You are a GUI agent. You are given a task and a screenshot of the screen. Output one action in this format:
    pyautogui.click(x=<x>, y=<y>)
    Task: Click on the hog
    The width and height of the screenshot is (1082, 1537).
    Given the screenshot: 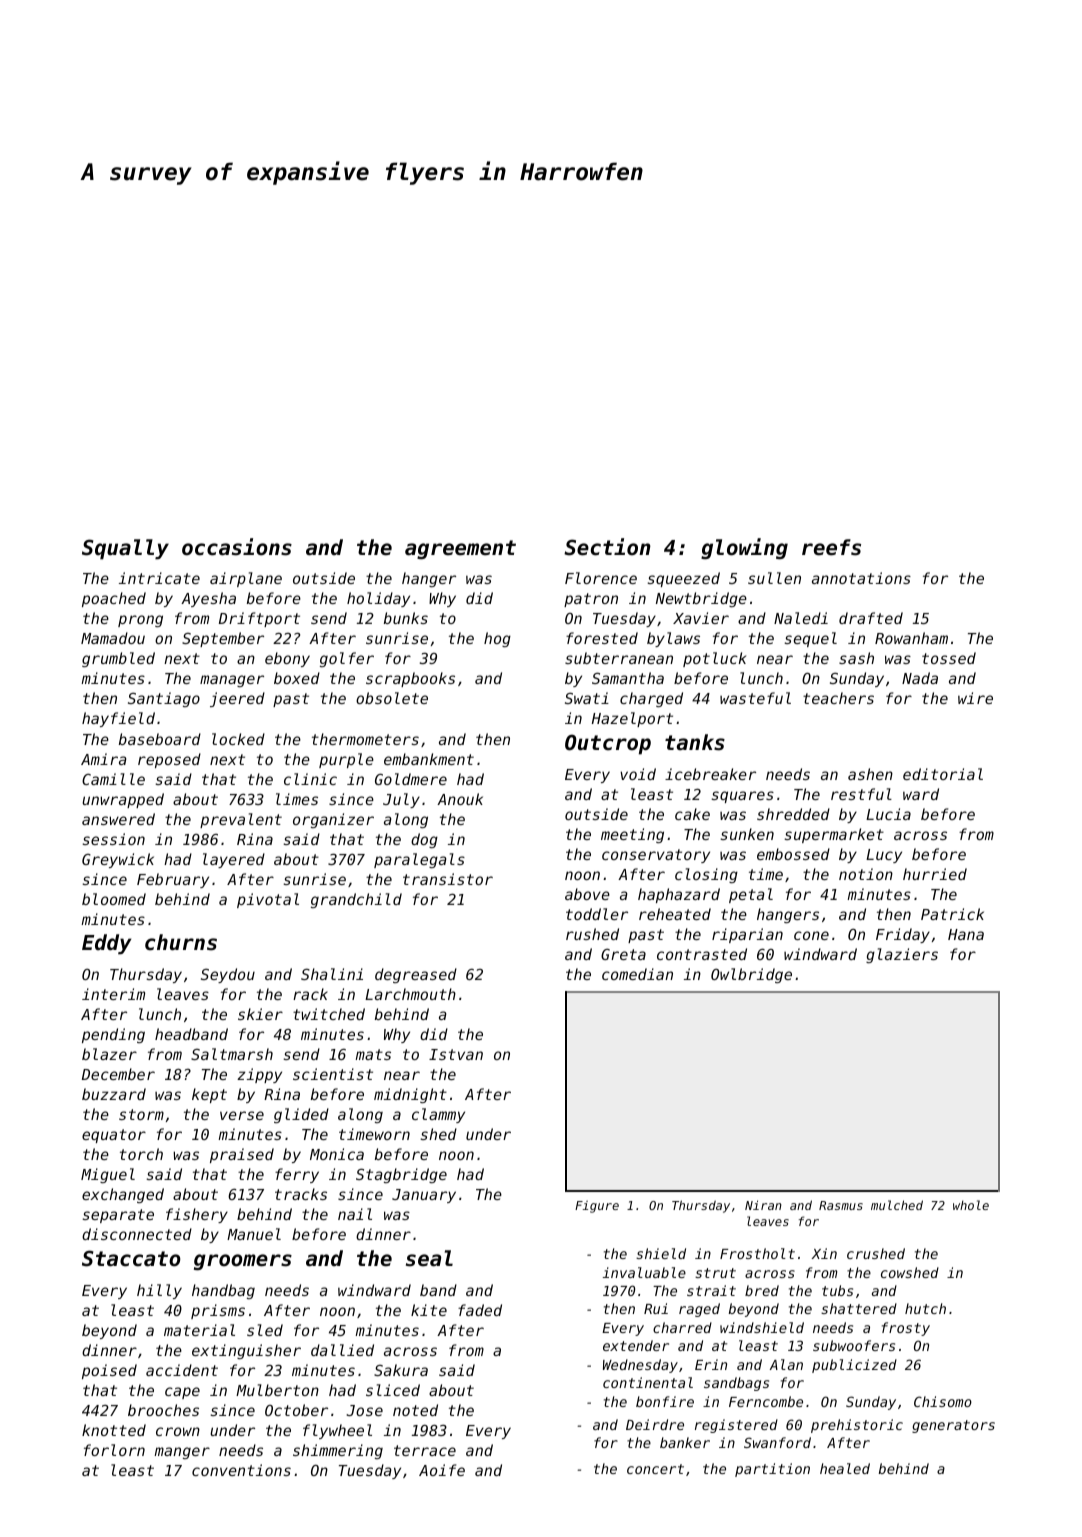 What is the action you would take?
    pyautogui.click(x=497, y=639)
